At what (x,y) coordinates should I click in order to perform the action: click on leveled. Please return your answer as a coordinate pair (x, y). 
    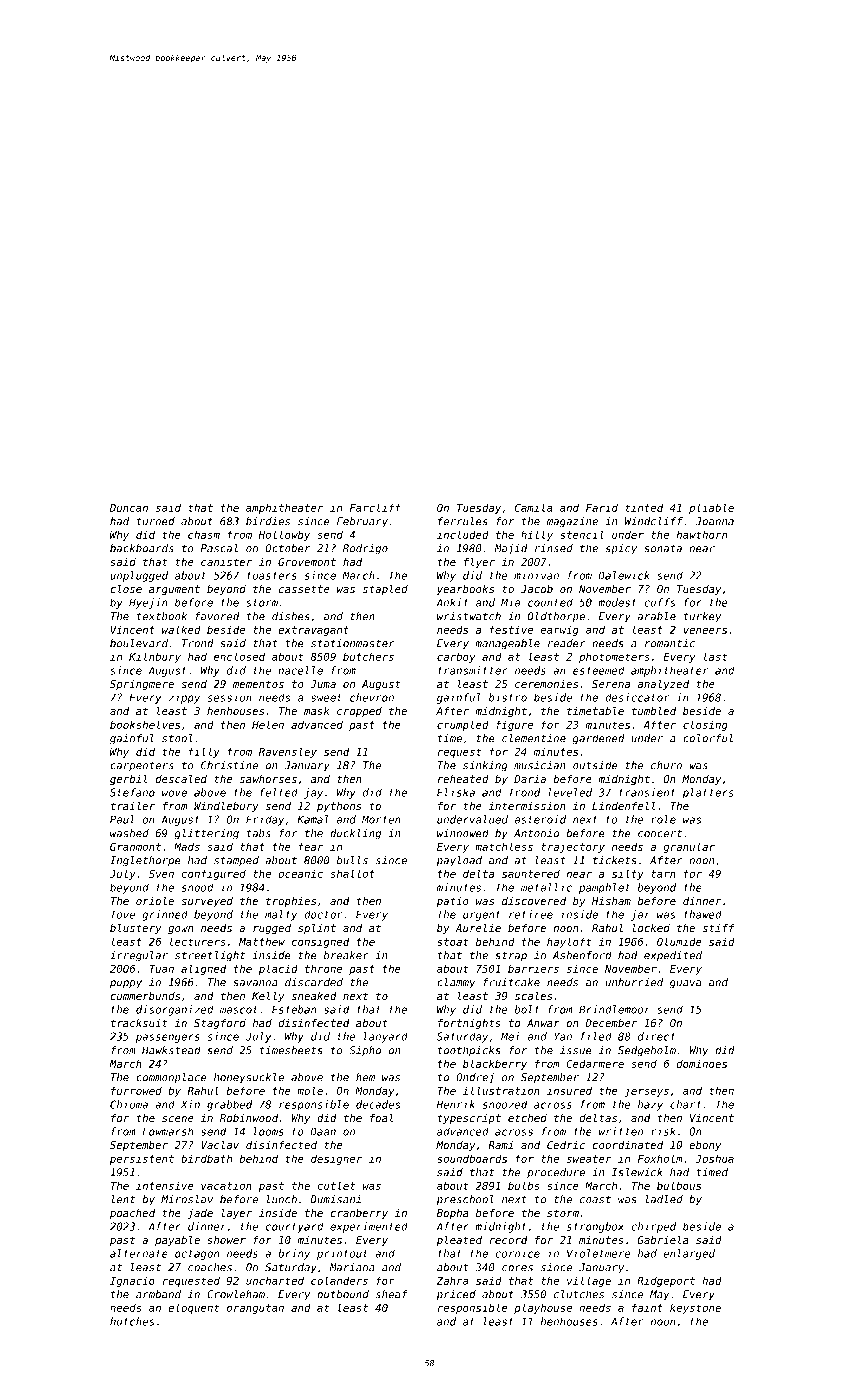
    Looking at the image, I should click on (570, 792).
